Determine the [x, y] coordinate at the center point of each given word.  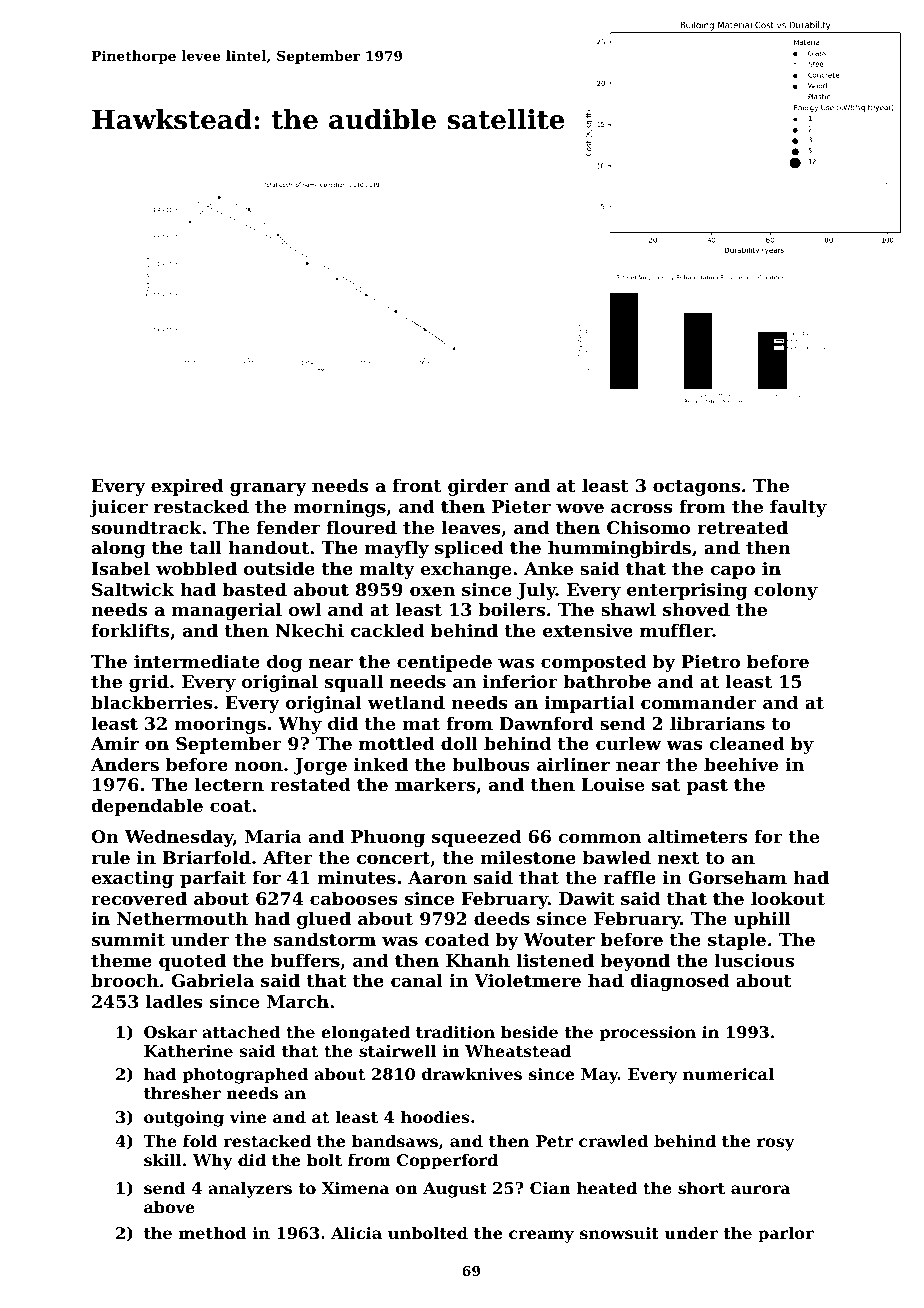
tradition [455, 1032]
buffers [305, 960]
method [212, 1233]
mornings [339, 508]
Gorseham [737, 877]
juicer [118, 508]
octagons [696, 488]
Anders [125, 764]
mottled [397, 743]
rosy [776, 1144]
